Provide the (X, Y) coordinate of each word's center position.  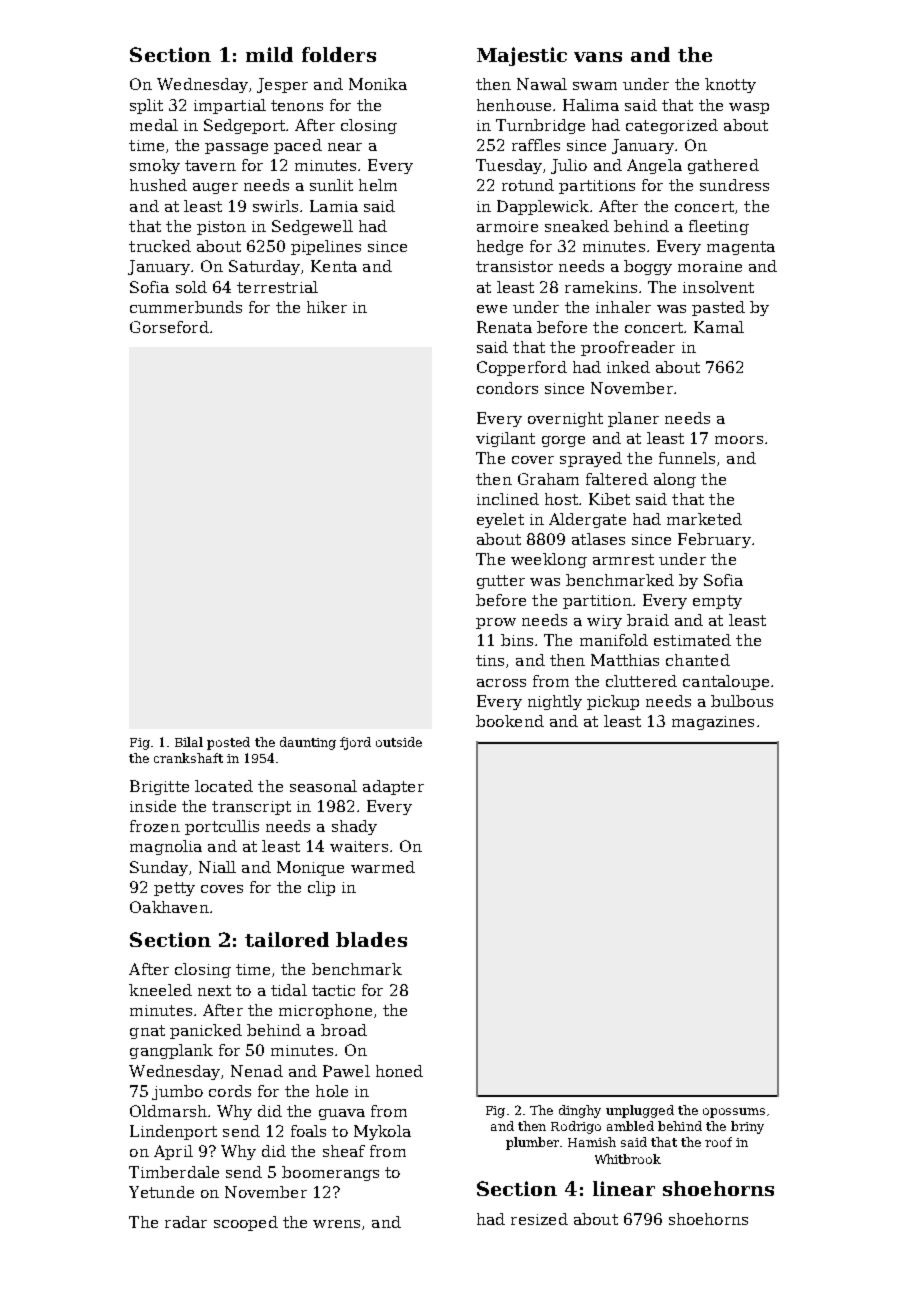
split (146, 106)
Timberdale (174, 1172)
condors (507, 388)
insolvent (718, 287)
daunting (308, 743)
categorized (672, 126)
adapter (393, 787)
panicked (206, 1031)
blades (371, 939)
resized (539, 1219)
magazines (713, 723)
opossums (734, 1113)
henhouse (514, 105)
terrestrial (277, 287)
